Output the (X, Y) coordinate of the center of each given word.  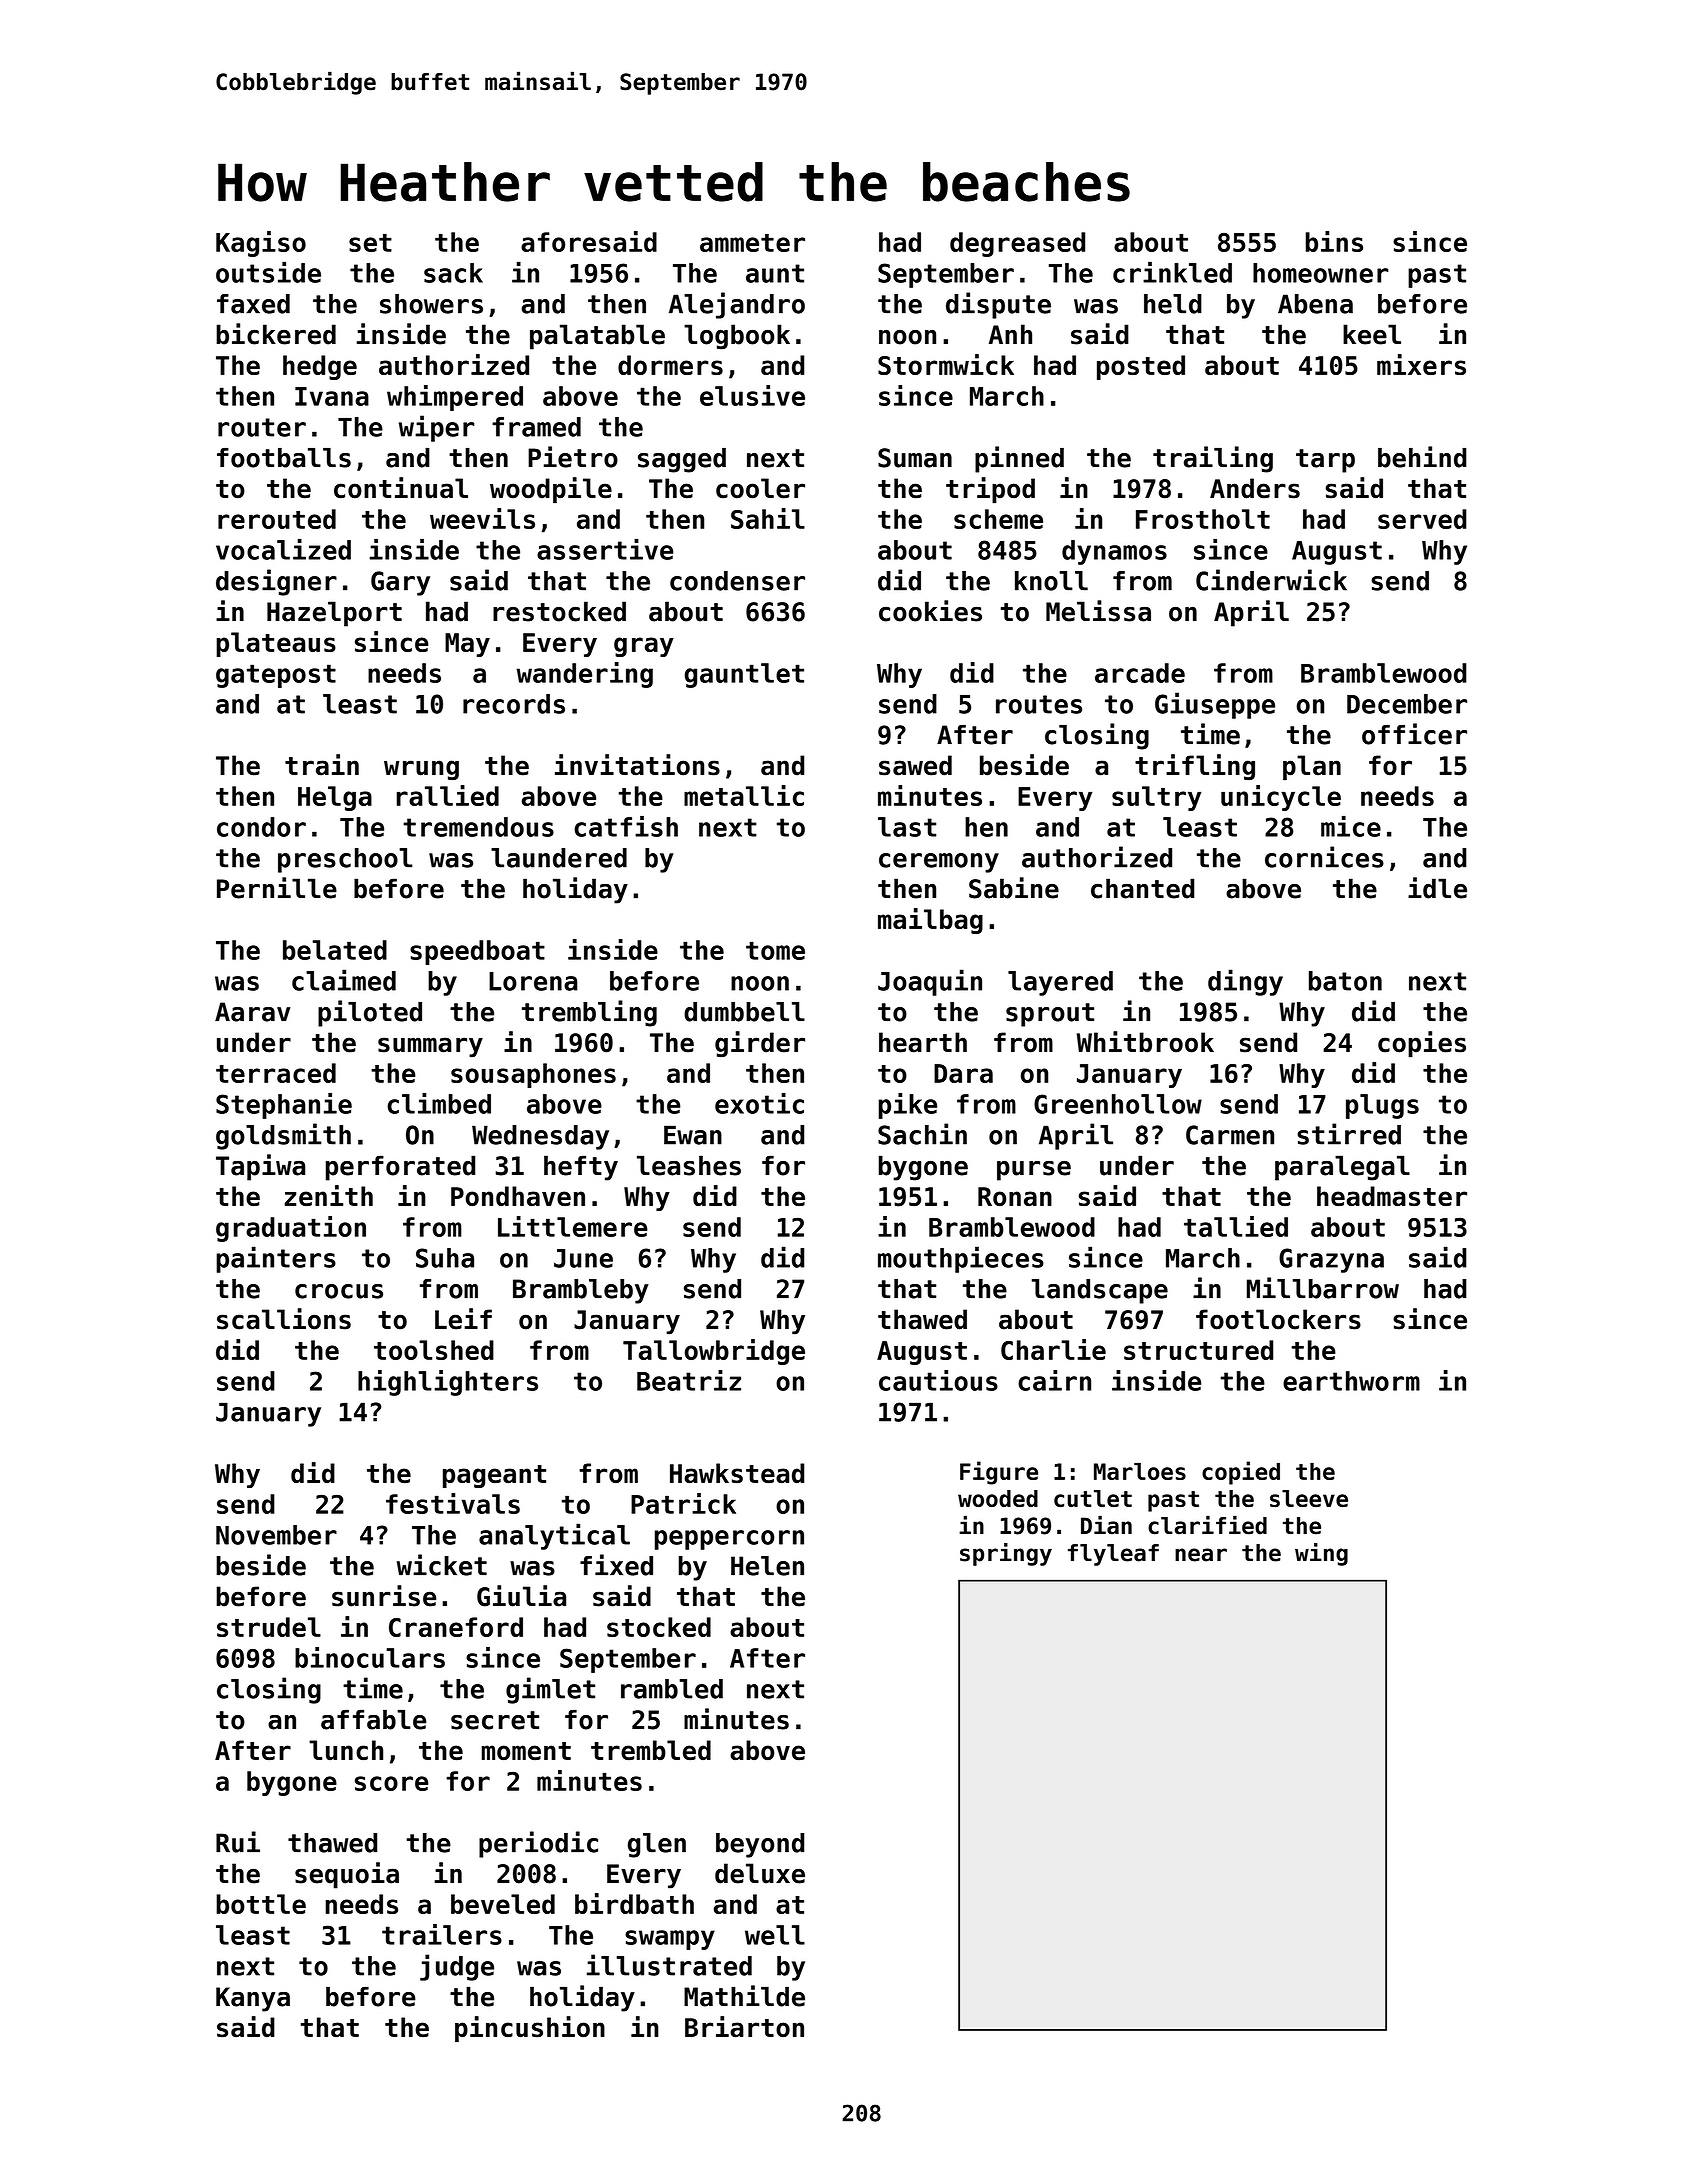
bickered (276, 334)
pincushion (530, 2029)
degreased (1017, 244)
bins (1334, 241)
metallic (744, 795)
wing (1321, 1554)
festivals (453, 1503)
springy (1006, 1554)
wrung (421, 770)
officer (1414, 734)
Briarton (744, 2027)
